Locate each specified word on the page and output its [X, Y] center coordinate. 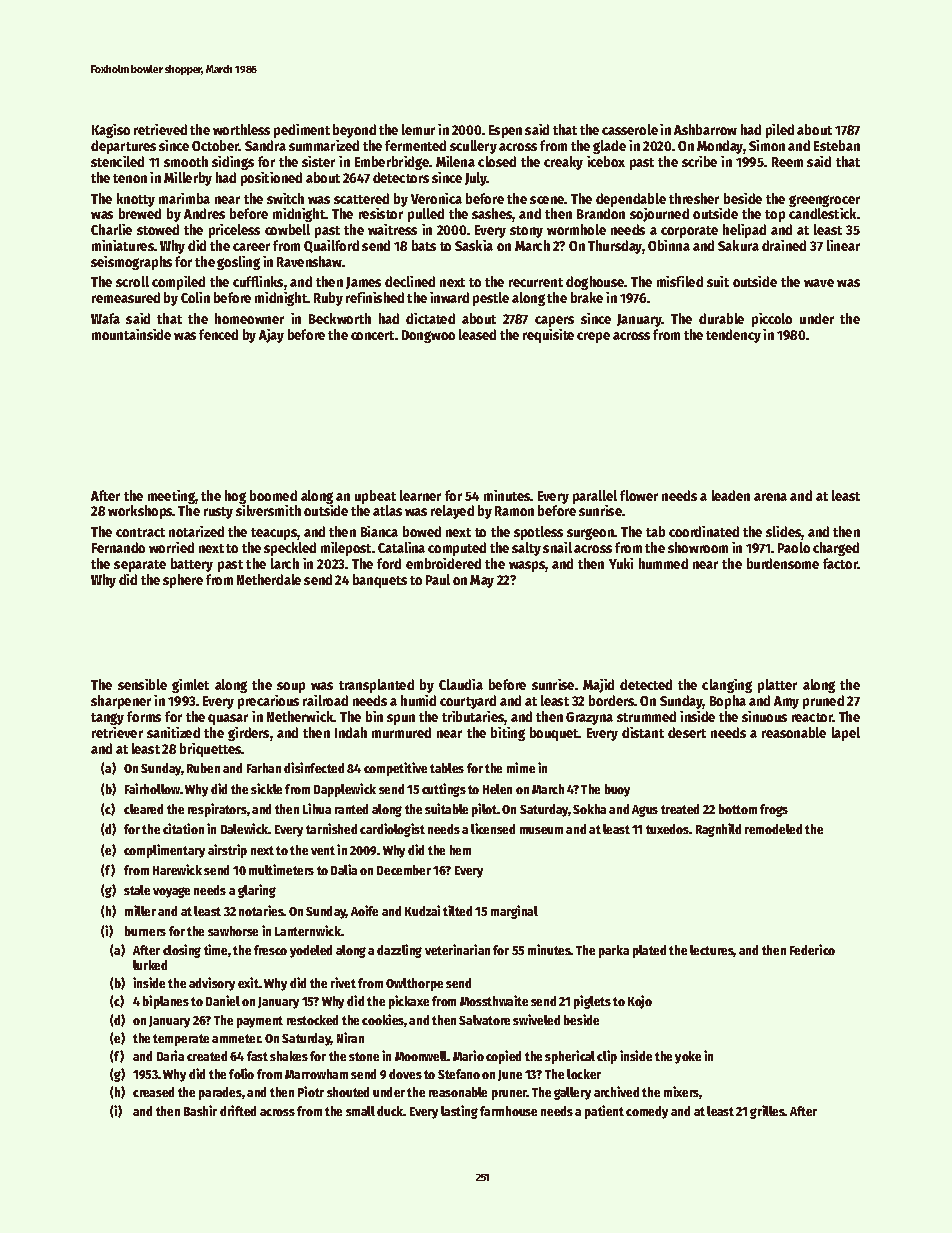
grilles [767, 1112]
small [360, 1111]
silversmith [268, 510]
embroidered [443, 563]
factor [840, 563]
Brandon [601, 213]
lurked [150, 965]
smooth [186, 161]
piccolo [772, 320]
